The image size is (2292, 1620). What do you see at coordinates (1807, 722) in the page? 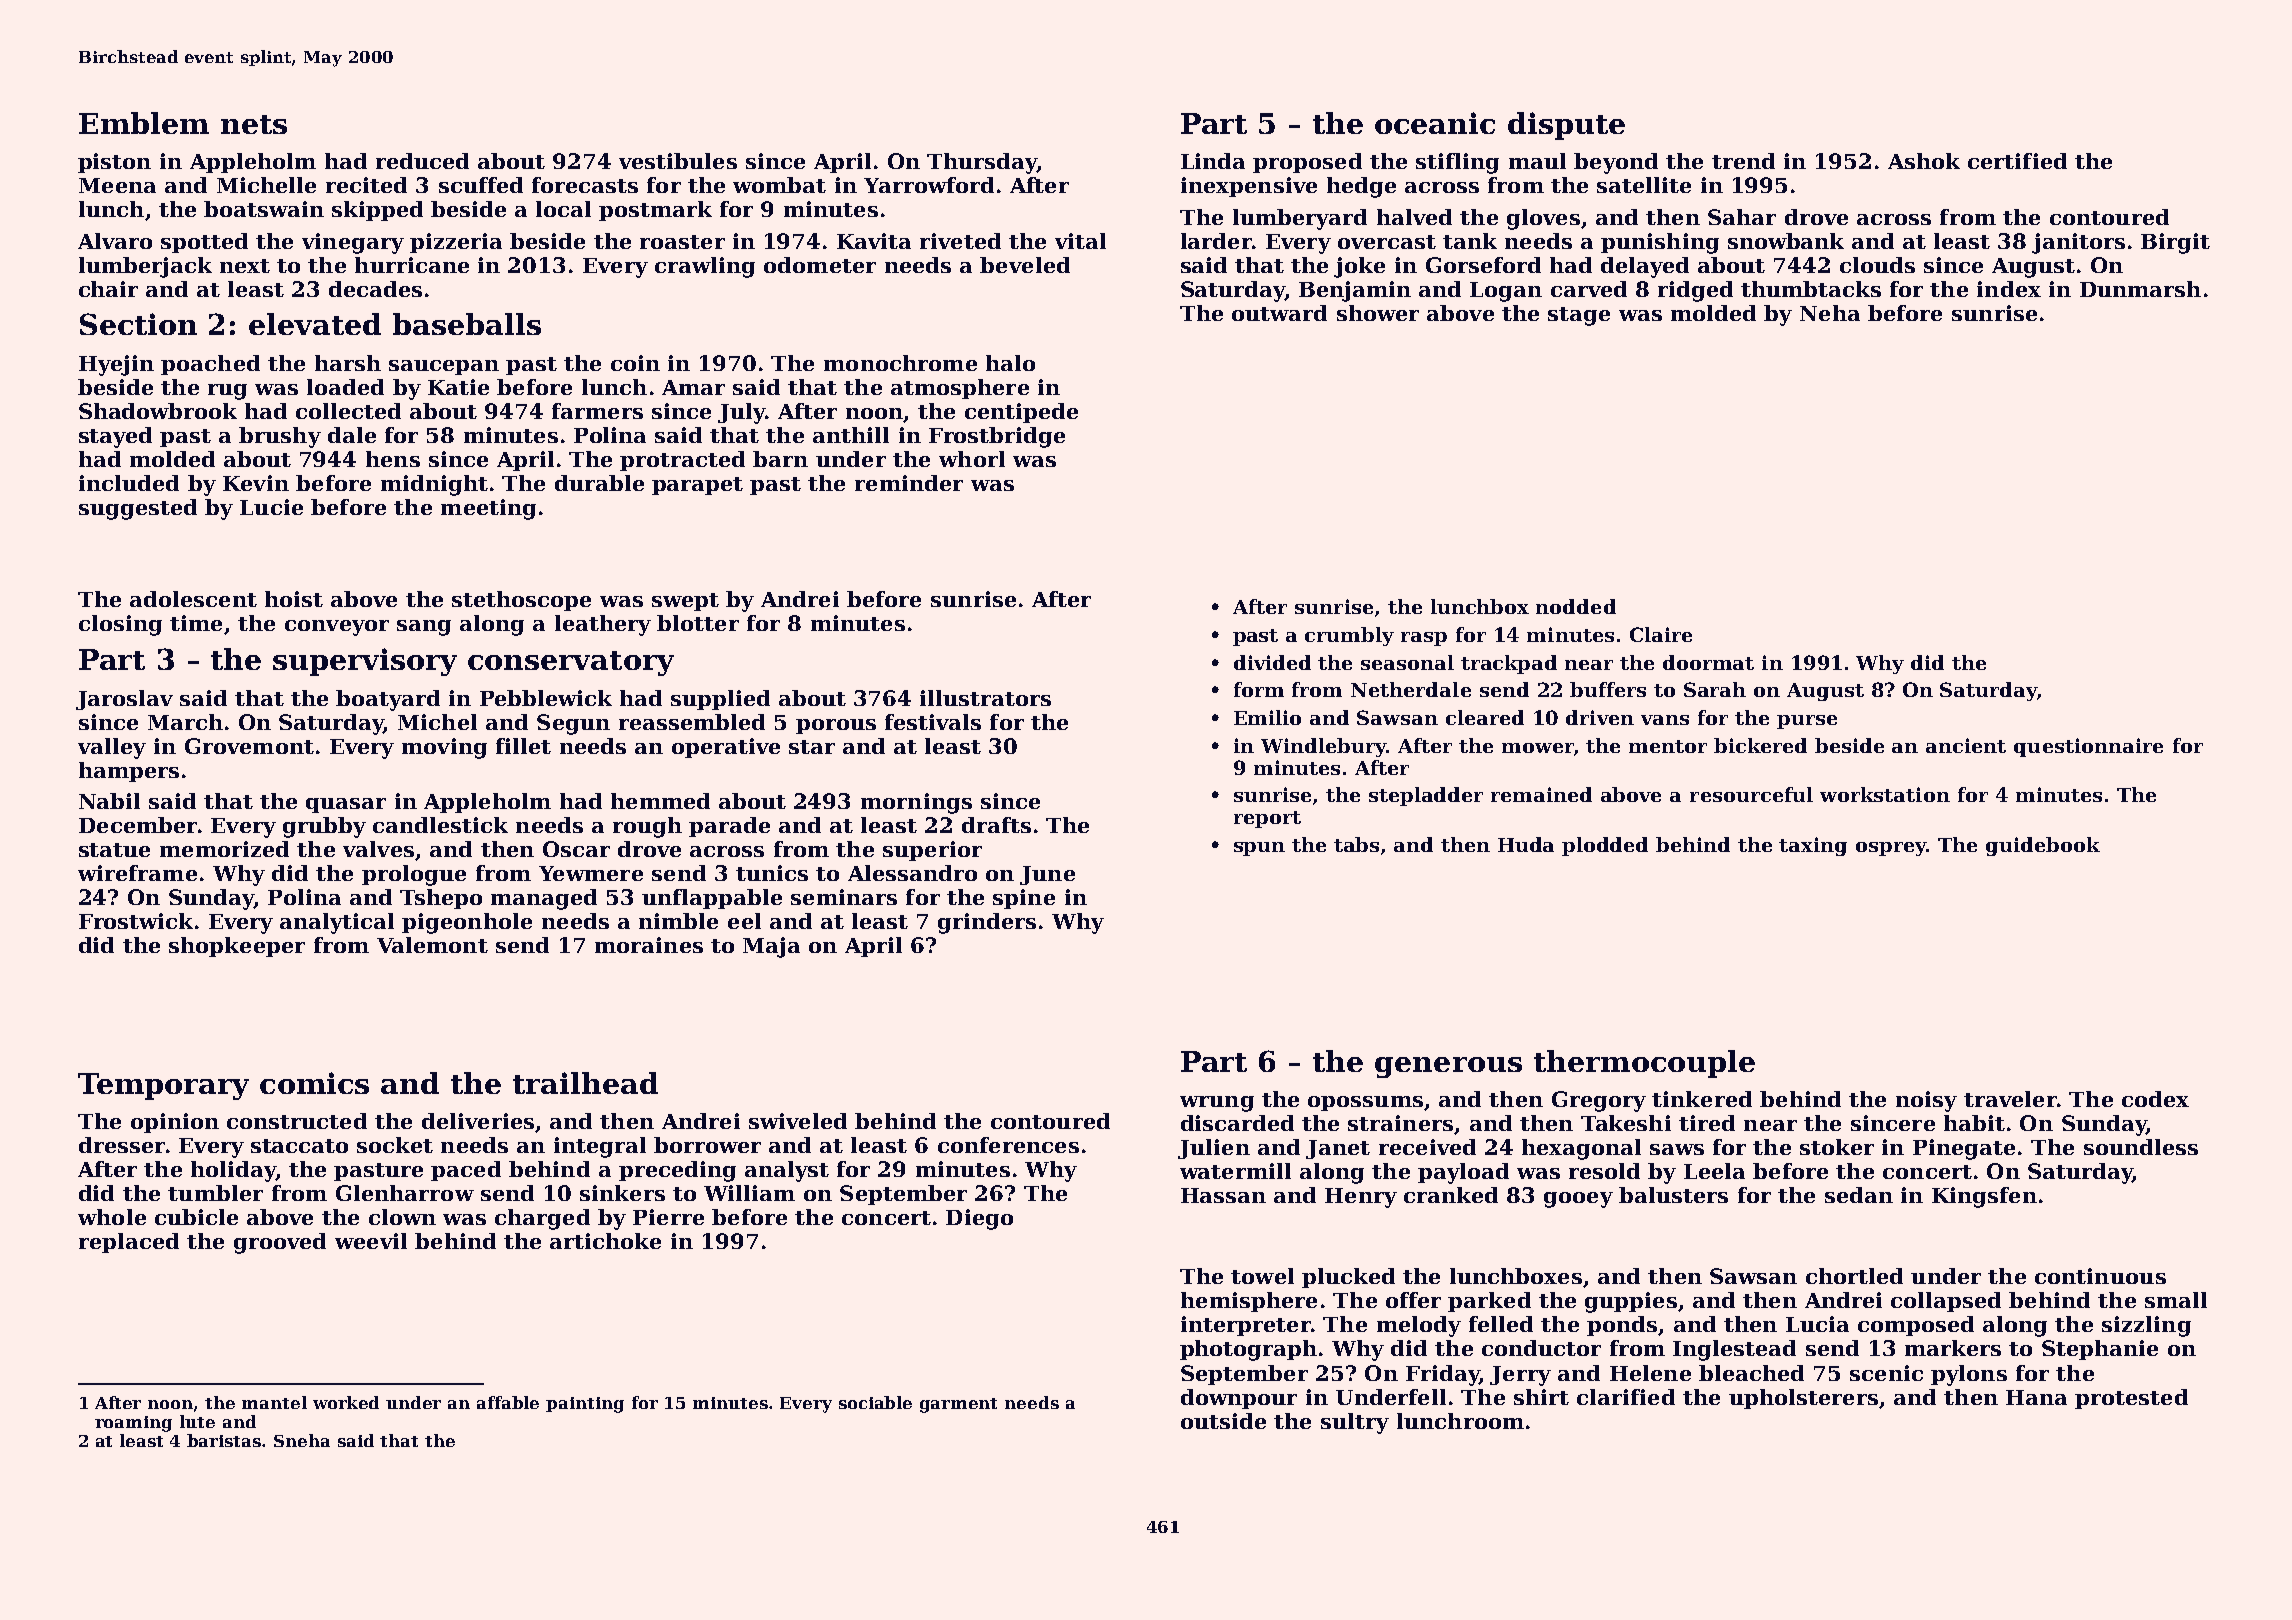
I see `purse` at bounding box center [1807, 722].
